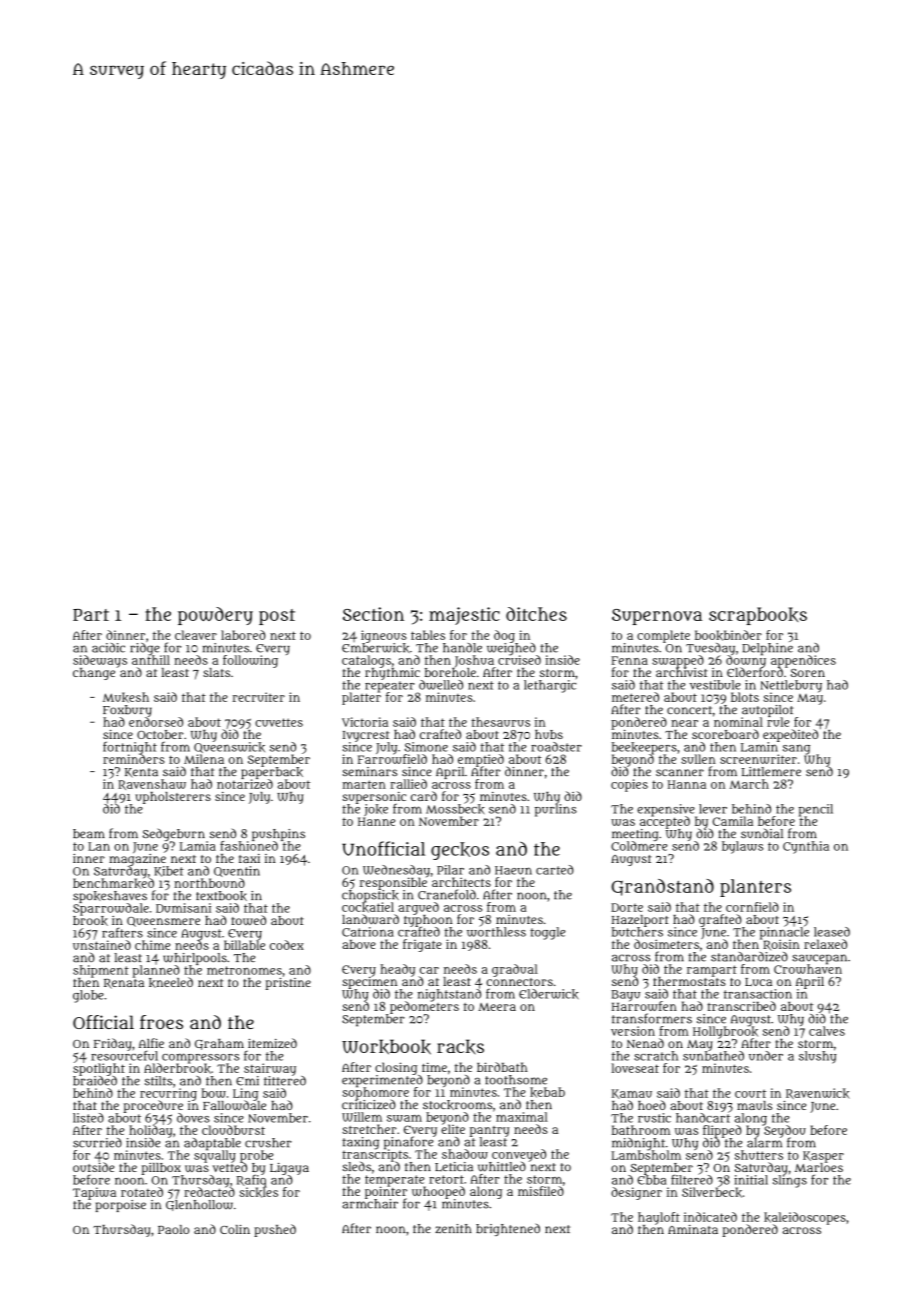 The height and width of the screenshot is (1308, 924). What do you see at coordinates (657, 617) in the screenshot?
I see `Supernova` at bounding box center [657, 617].
